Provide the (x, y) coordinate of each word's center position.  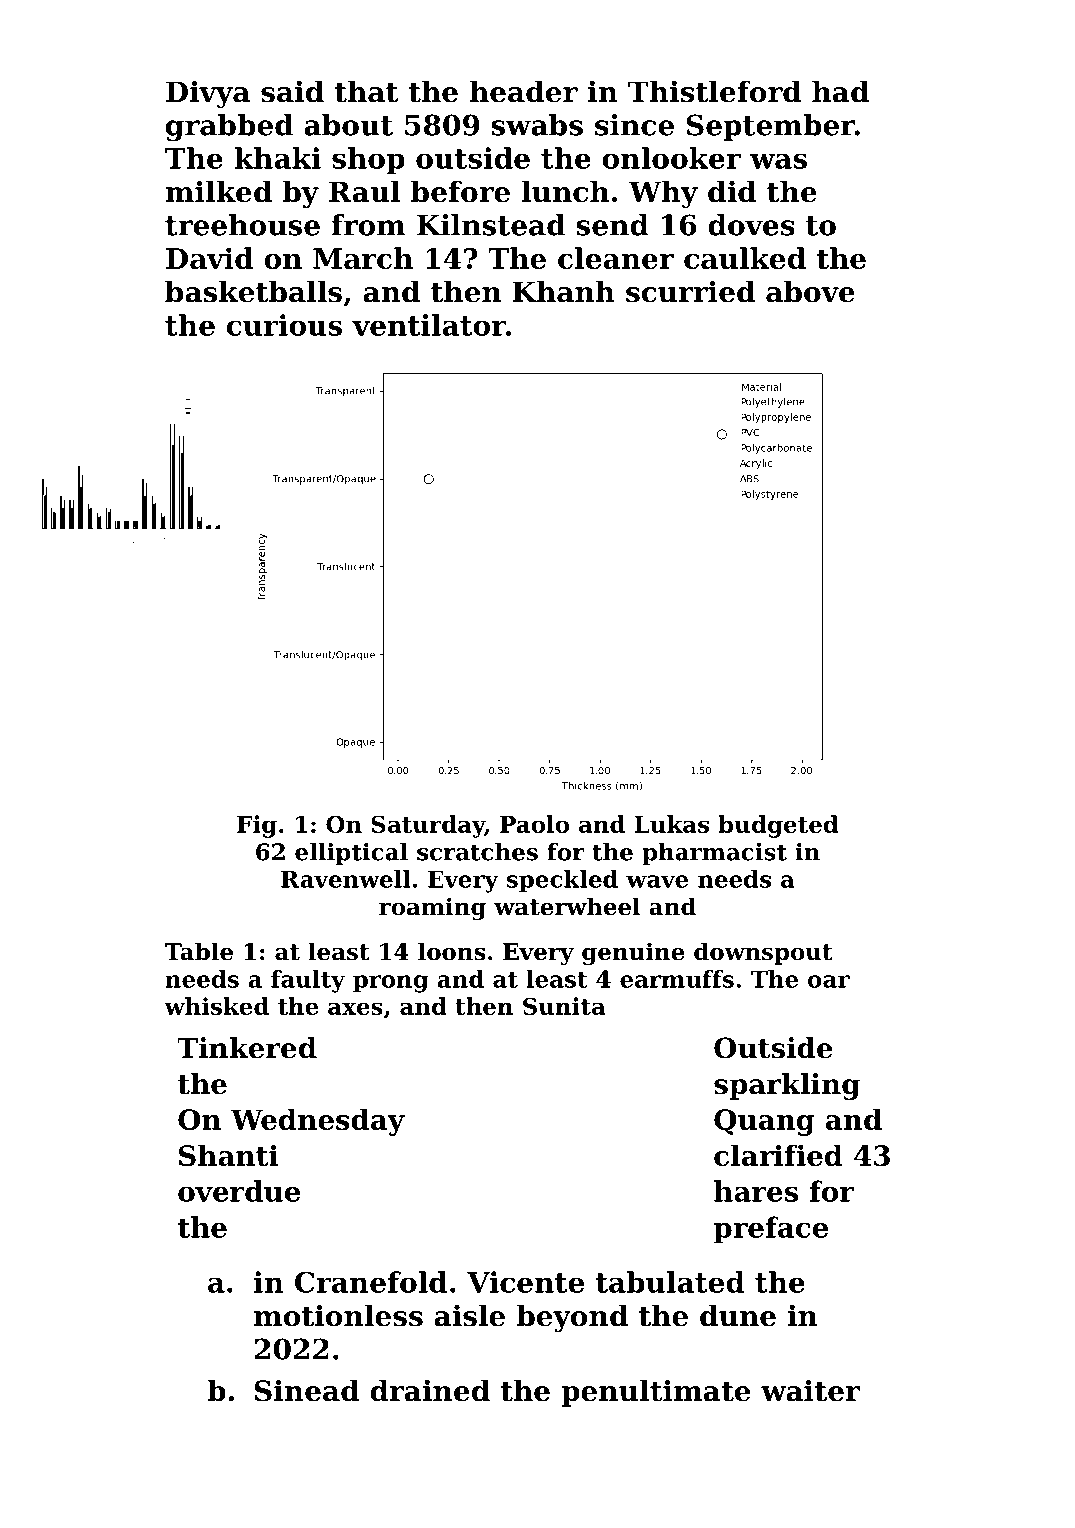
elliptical (351, 854)
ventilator (429, 325)
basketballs (253, 291)
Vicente (525, 1282)
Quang (764, 1122)
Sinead (307, 1390)
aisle (469, 1315)
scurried (690, 291)
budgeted (778, 826)
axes (355, 1008)
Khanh (564, 291)
